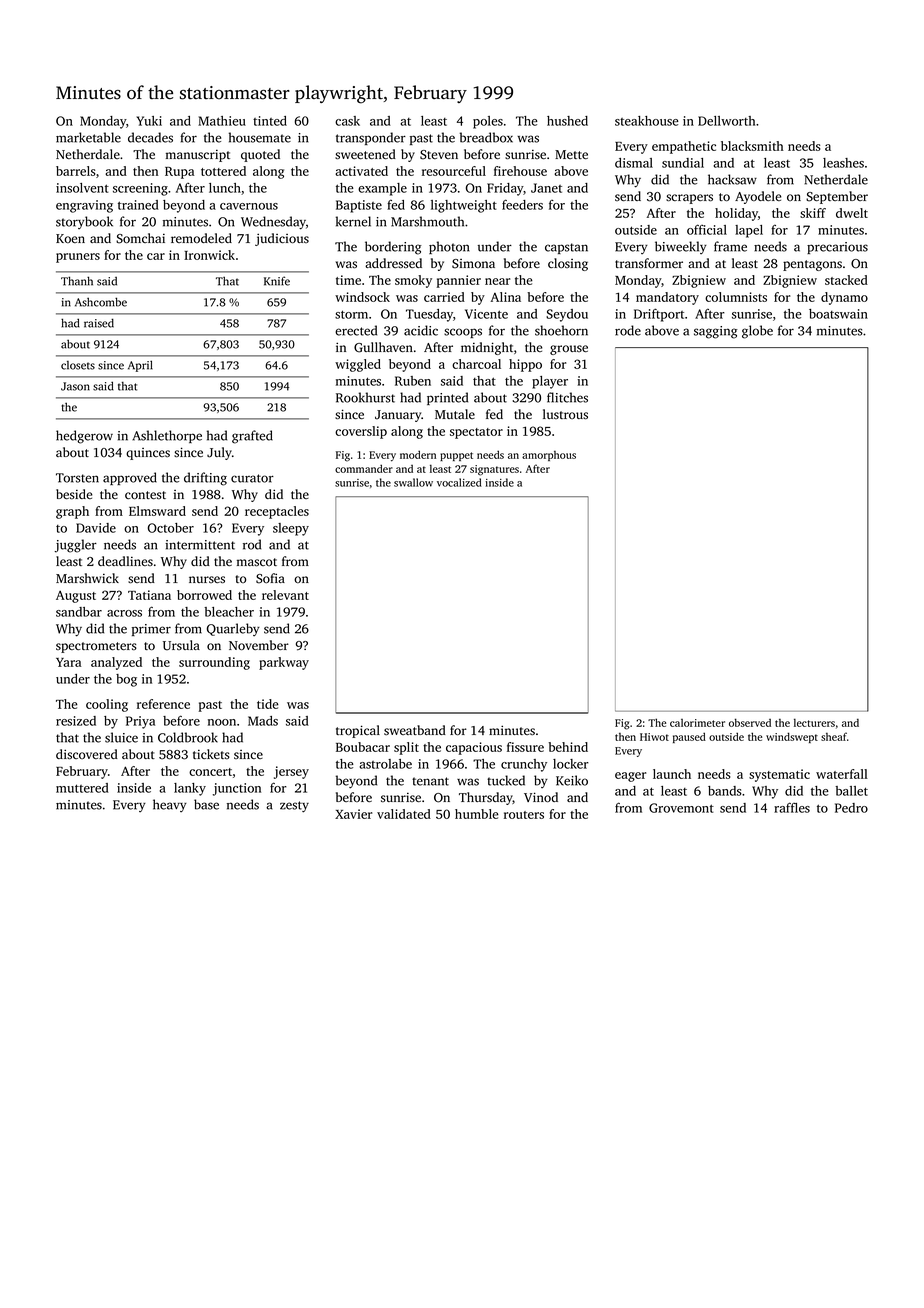 The width and height of the screenshot is (924, 1308). What do you see at coordinates (681, 808) in the screenshot?
I see `Grovemont` at bounding box center [681, 808].
